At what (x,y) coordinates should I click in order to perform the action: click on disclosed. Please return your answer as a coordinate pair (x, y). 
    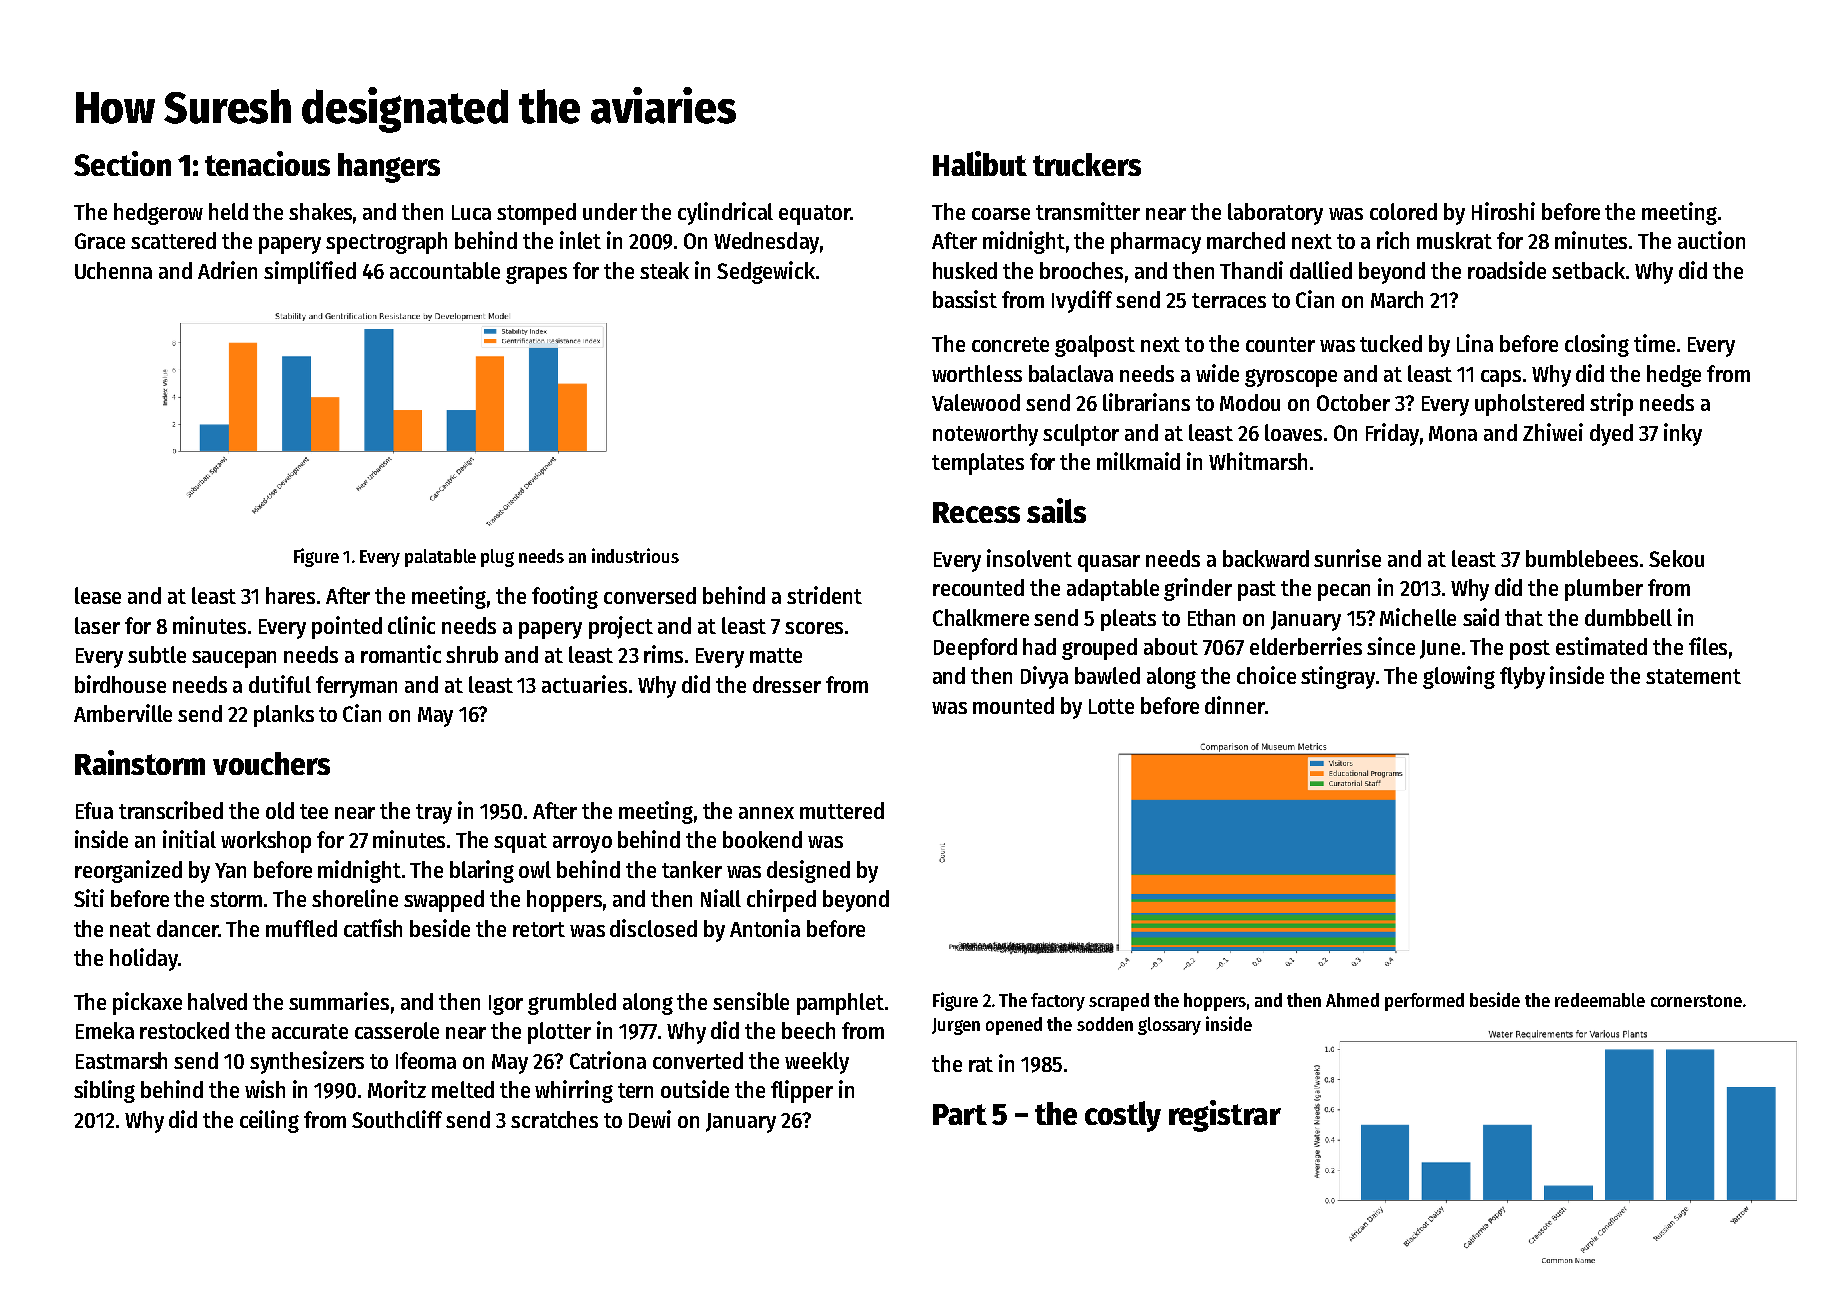
    Looking at the image, I should click on (653, 928).
